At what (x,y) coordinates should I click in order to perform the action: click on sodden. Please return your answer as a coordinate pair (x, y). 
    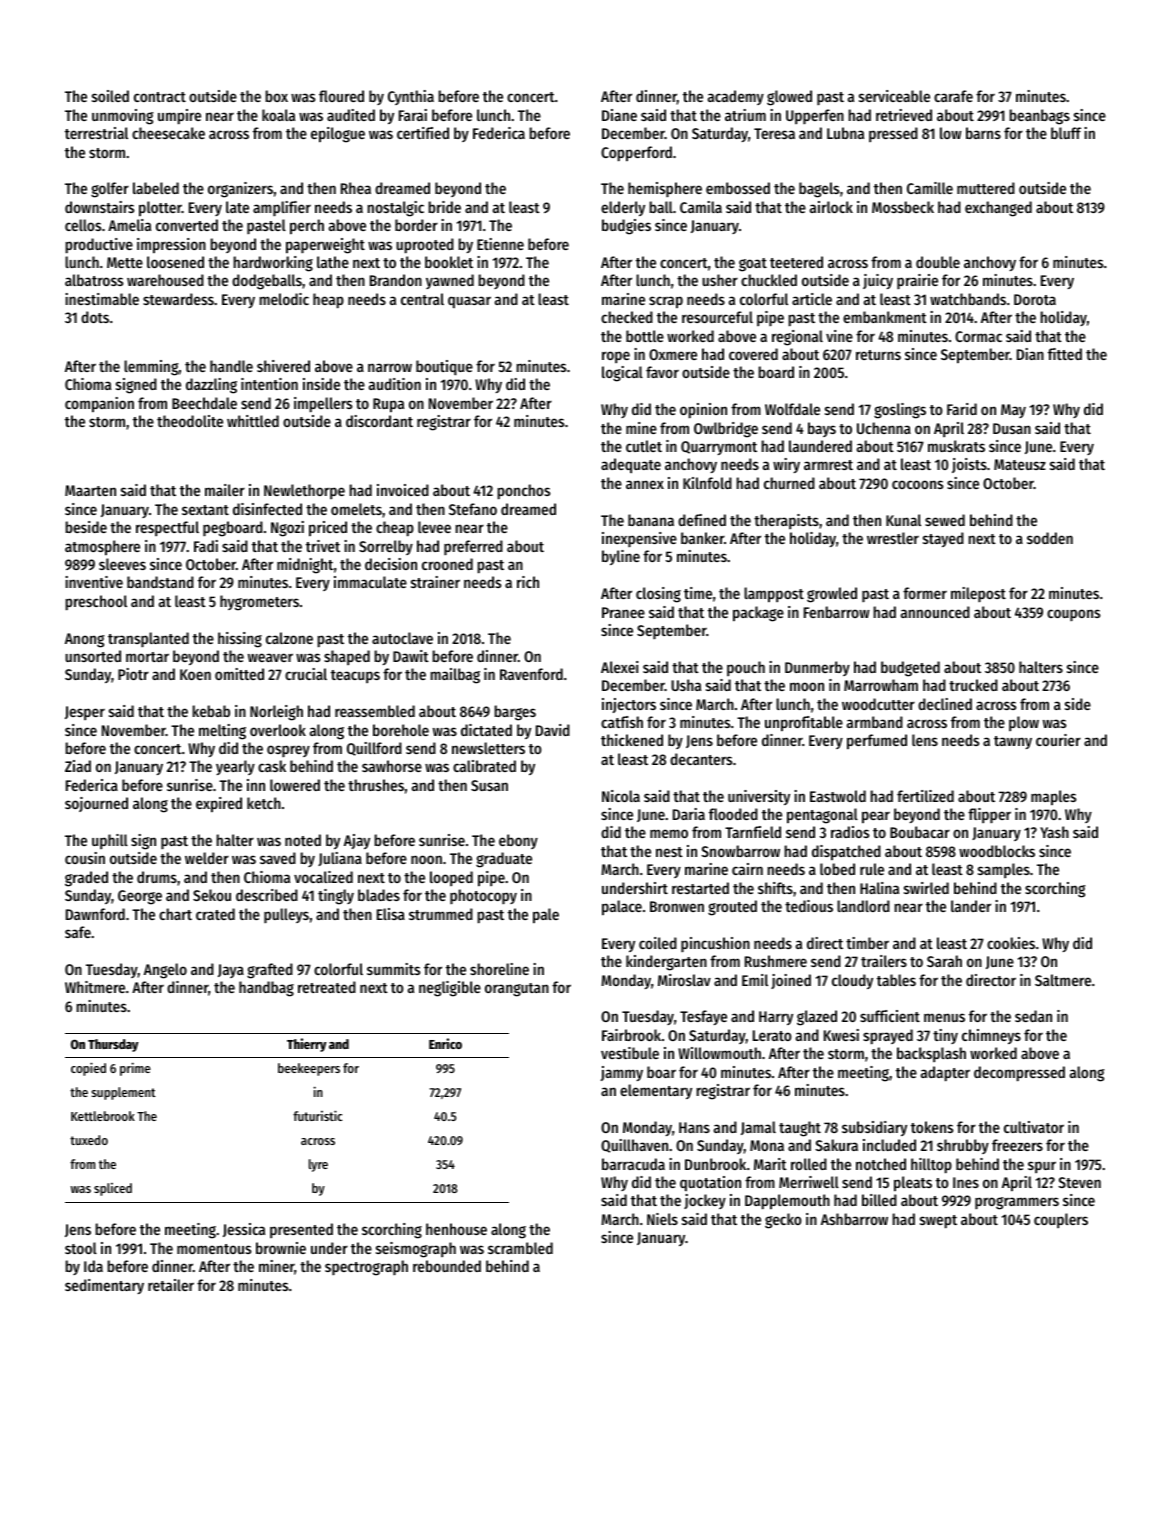
    Looking at the image, I should click on (1050, 538).
